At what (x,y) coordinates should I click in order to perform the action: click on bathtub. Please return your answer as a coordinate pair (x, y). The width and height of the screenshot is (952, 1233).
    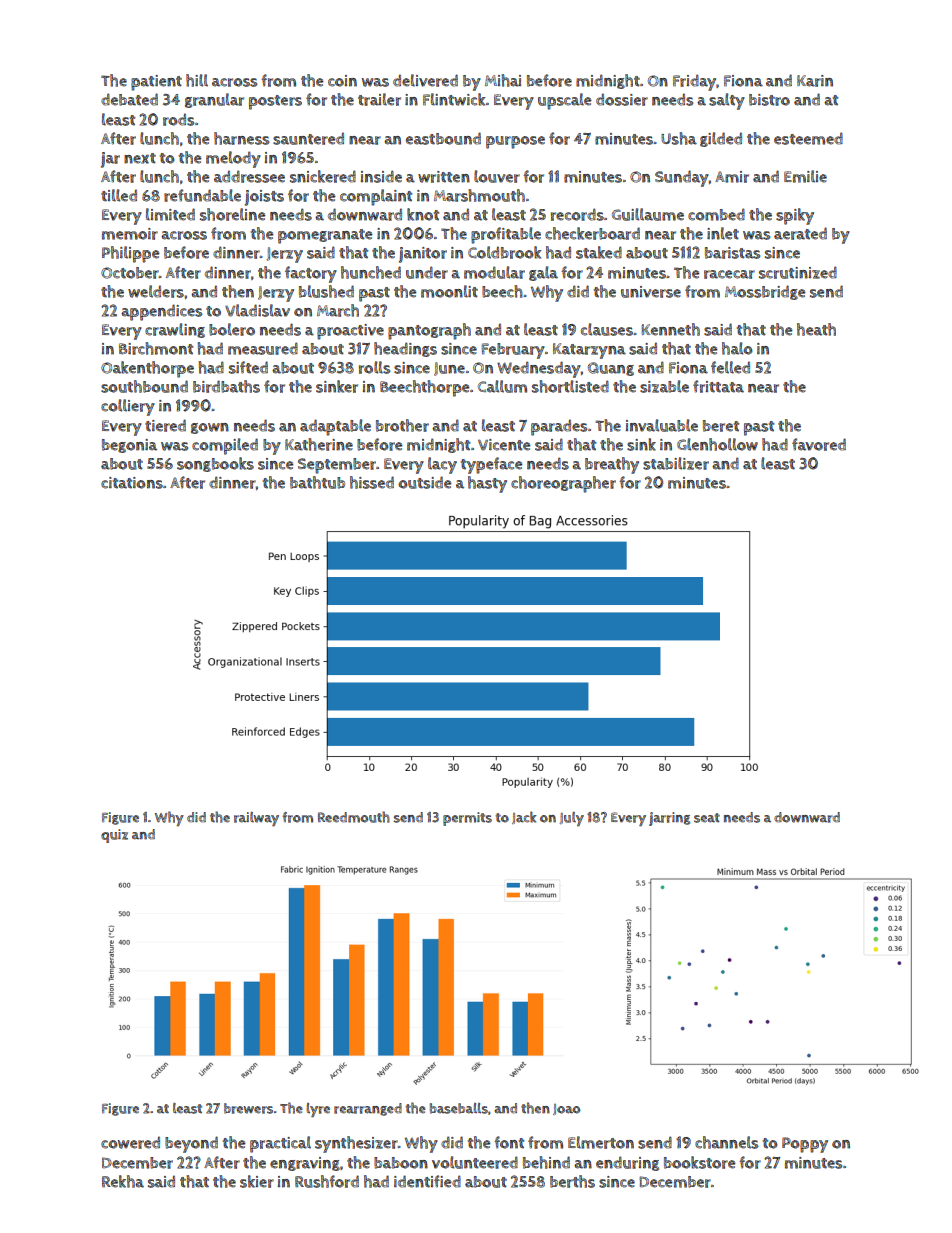
    Looking at the image, I should click on (317, 482).
